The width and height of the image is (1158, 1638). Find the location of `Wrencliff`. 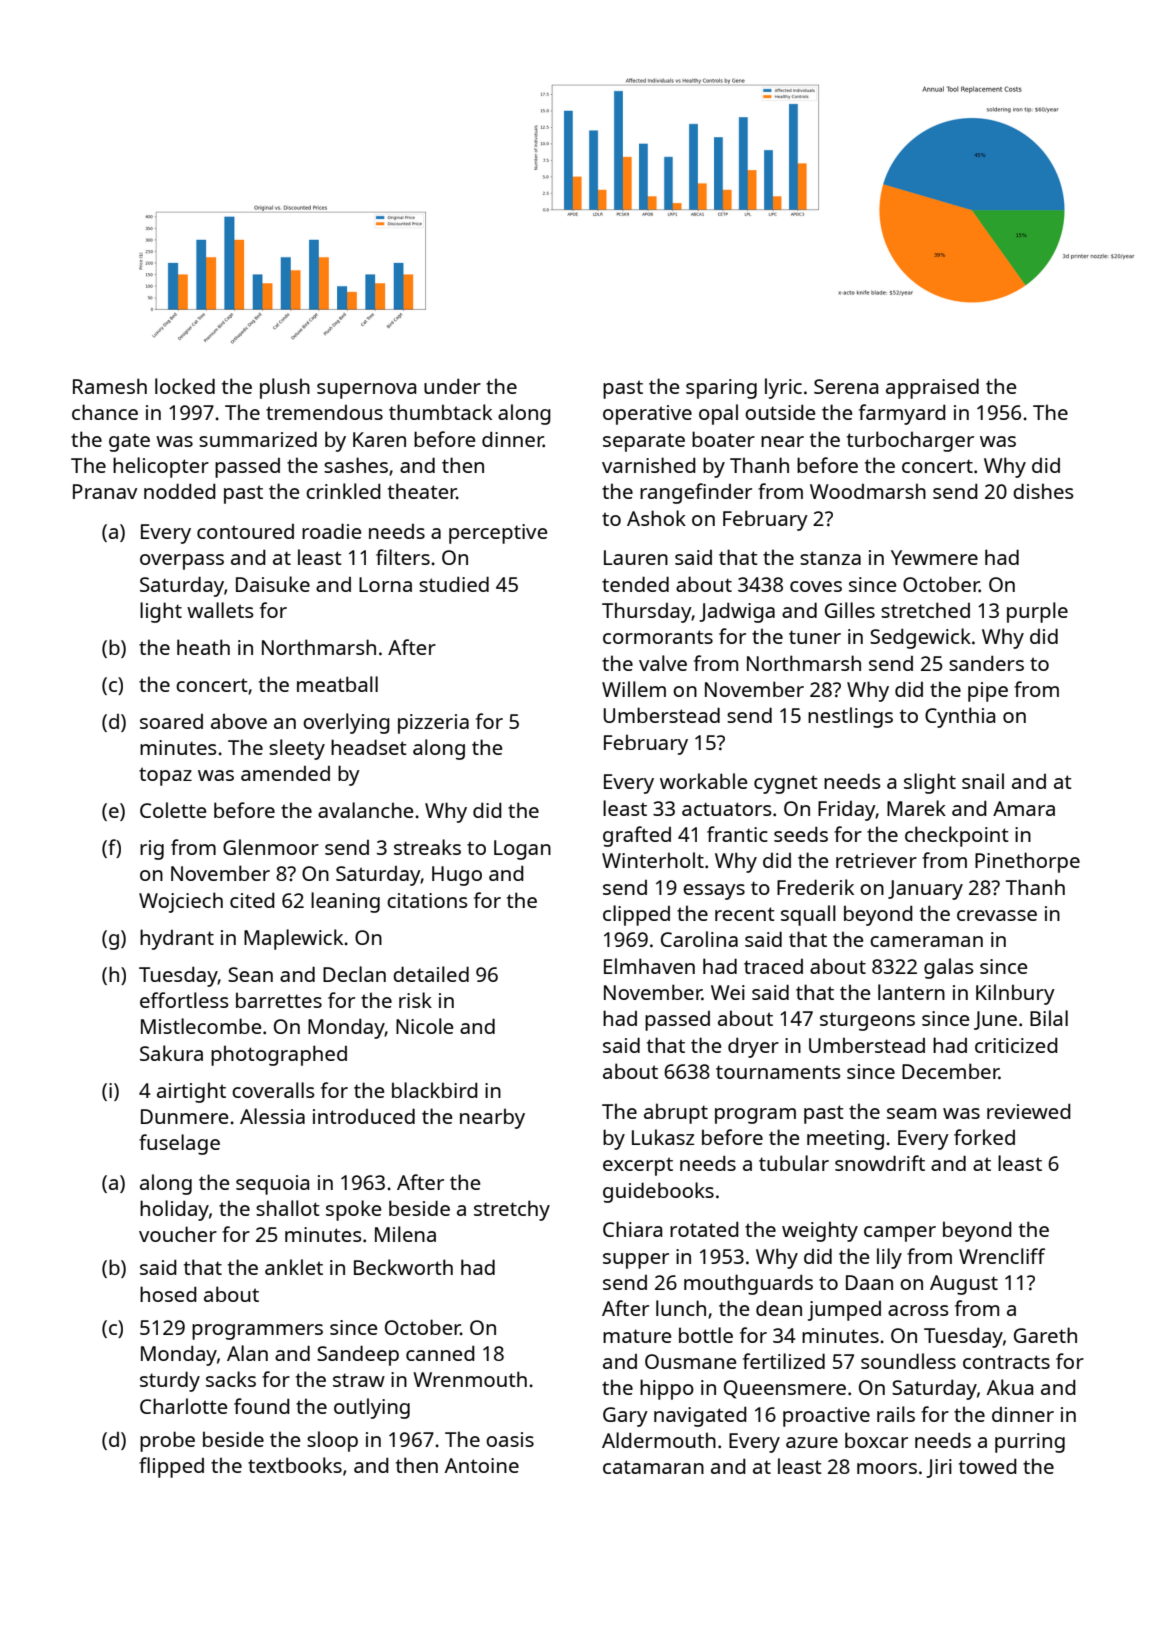

Wrencliff is located at coordinates (1002, 1256).
